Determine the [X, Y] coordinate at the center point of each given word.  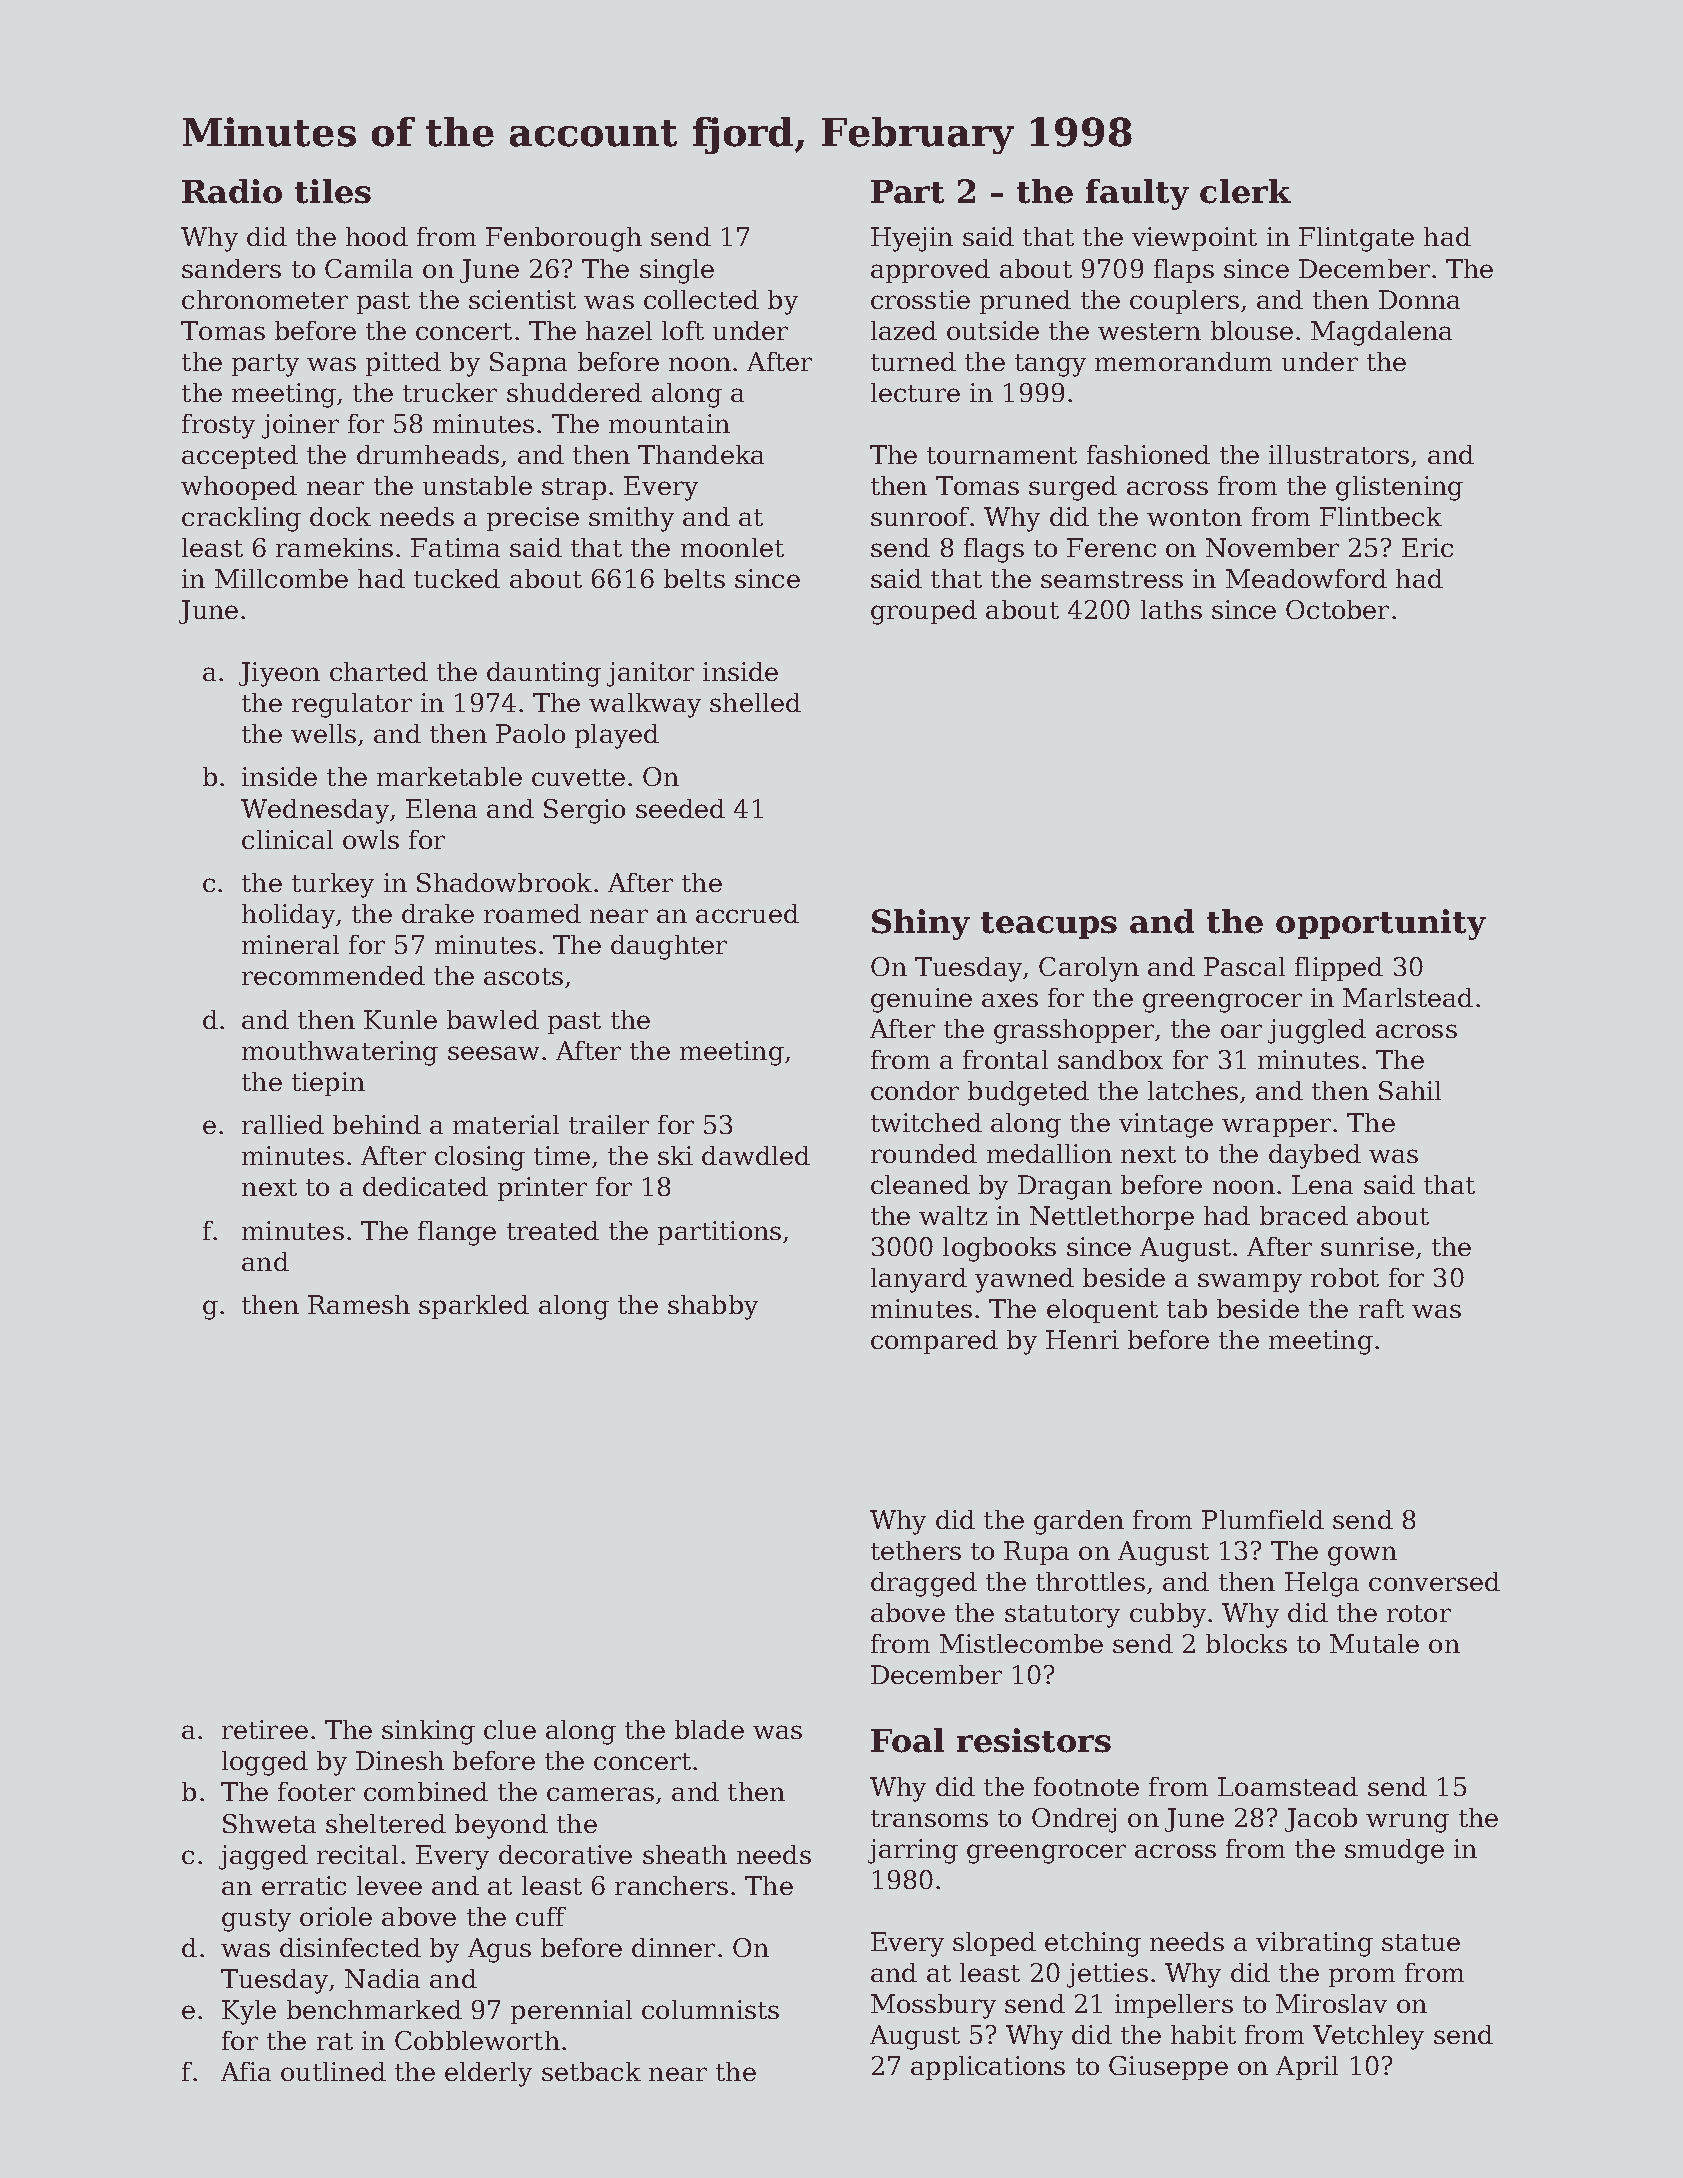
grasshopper [1074, 1031]
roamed [532, 913]
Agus [499, 1950]
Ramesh [359, 1304]
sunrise [1367, 1246]
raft [1381, 1308]
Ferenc [1111, 547]
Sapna [528, 364]
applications [988, 2068]
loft [683, 330]
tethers [916, 1550]
